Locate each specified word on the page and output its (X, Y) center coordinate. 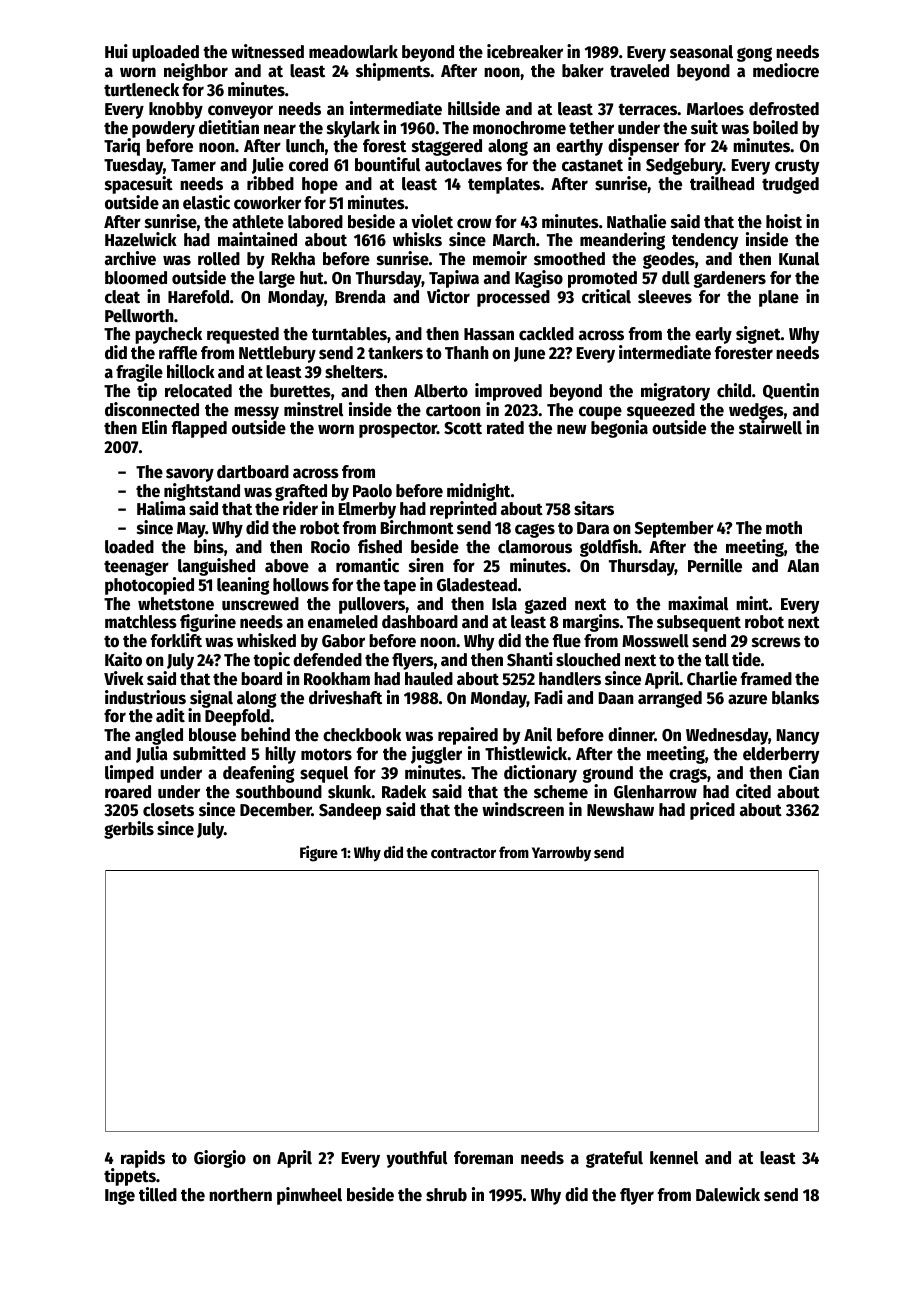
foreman (483, 1158)
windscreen (523, 809)
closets (168, 810)
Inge (120, 1197)
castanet (592, 165)
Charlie (712, 678)
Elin (154, 427)
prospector (398, 430)
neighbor (196, 72)
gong (754, 54)
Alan (803, 566)
